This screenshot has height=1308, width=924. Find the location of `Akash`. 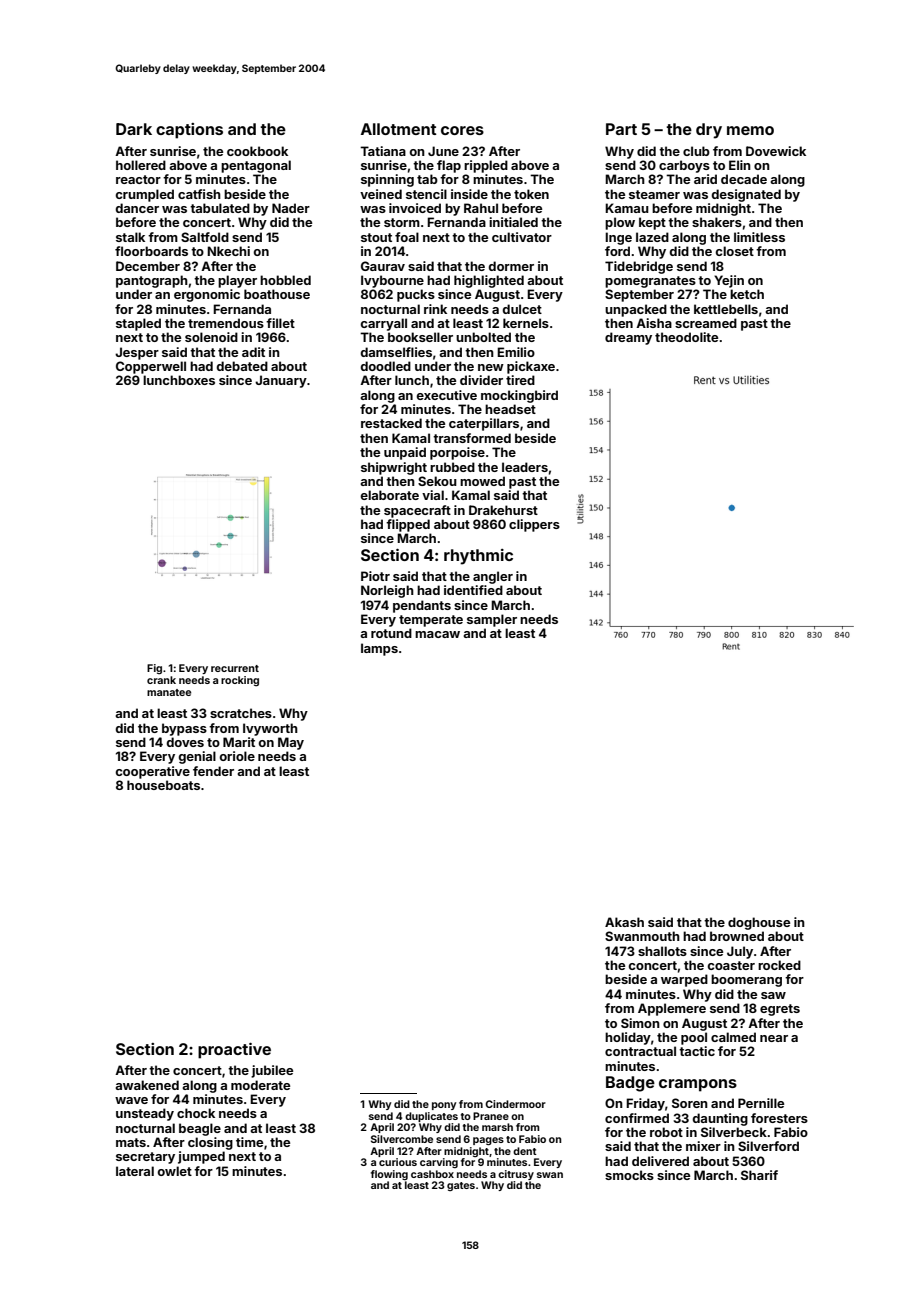

Akash is located at coordinates (624, 922).
